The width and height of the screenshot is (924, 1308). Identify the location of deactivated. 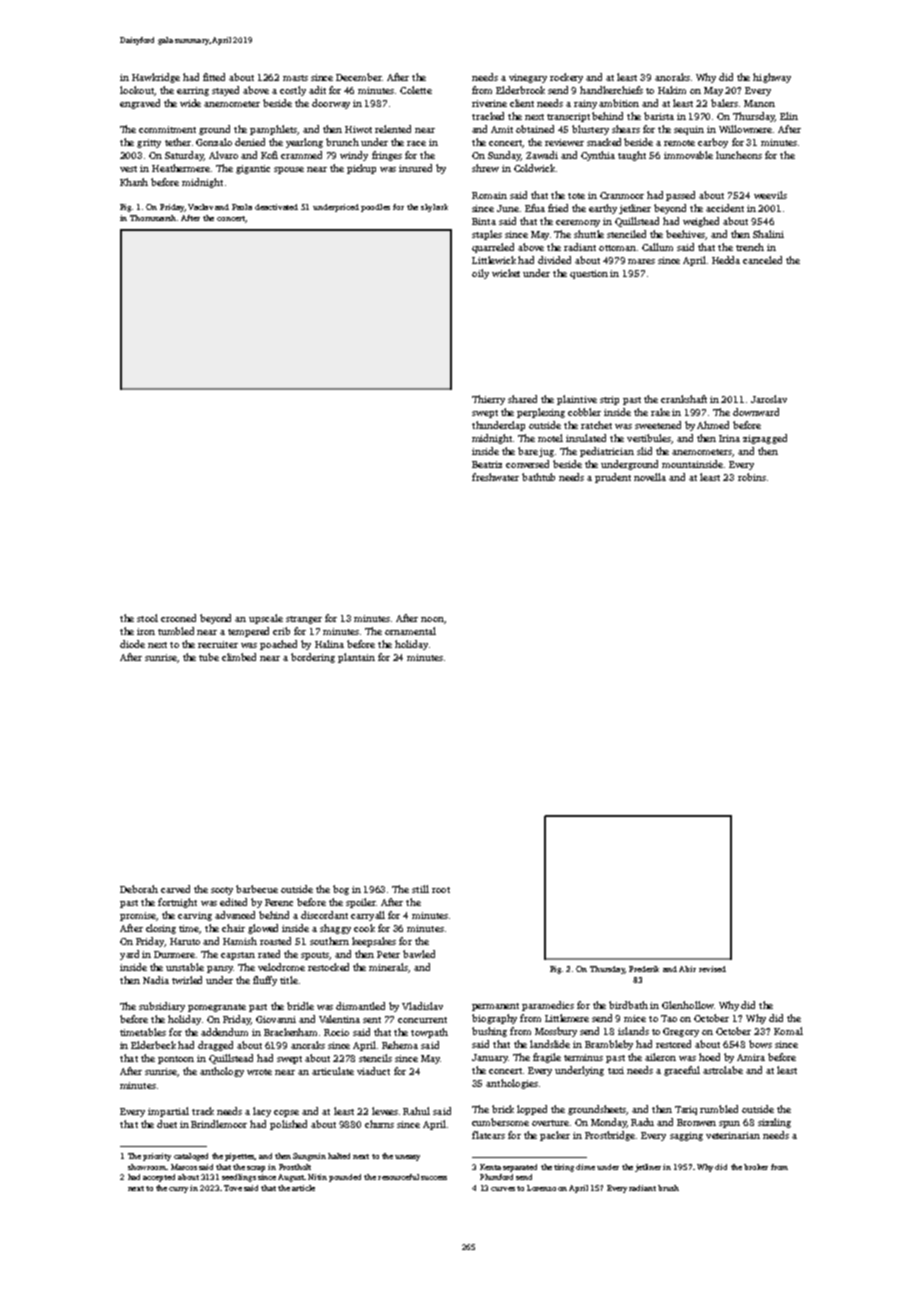
(276, 207).
